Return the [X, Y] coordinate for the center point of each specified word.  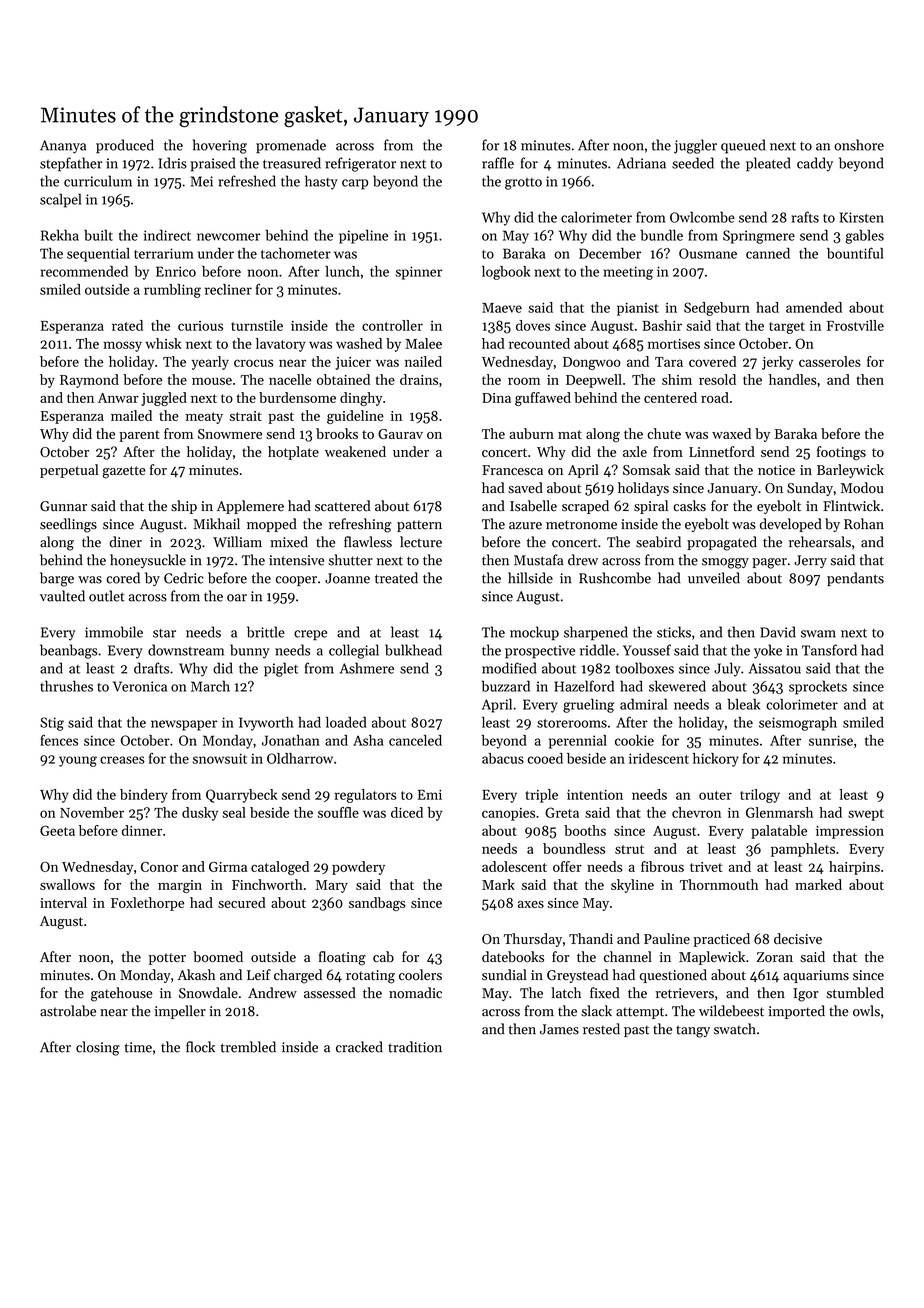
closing [98, 1048]
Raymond [89, 381]
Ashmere [367, 668]
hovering [220, 146]
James [559, 1029]
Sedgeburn [717, 309]
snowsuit [220, 758]
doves [533, 325]
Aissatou [775, 668]
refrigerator [360, 164]
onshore [859, 145]
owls [866, 1011]
